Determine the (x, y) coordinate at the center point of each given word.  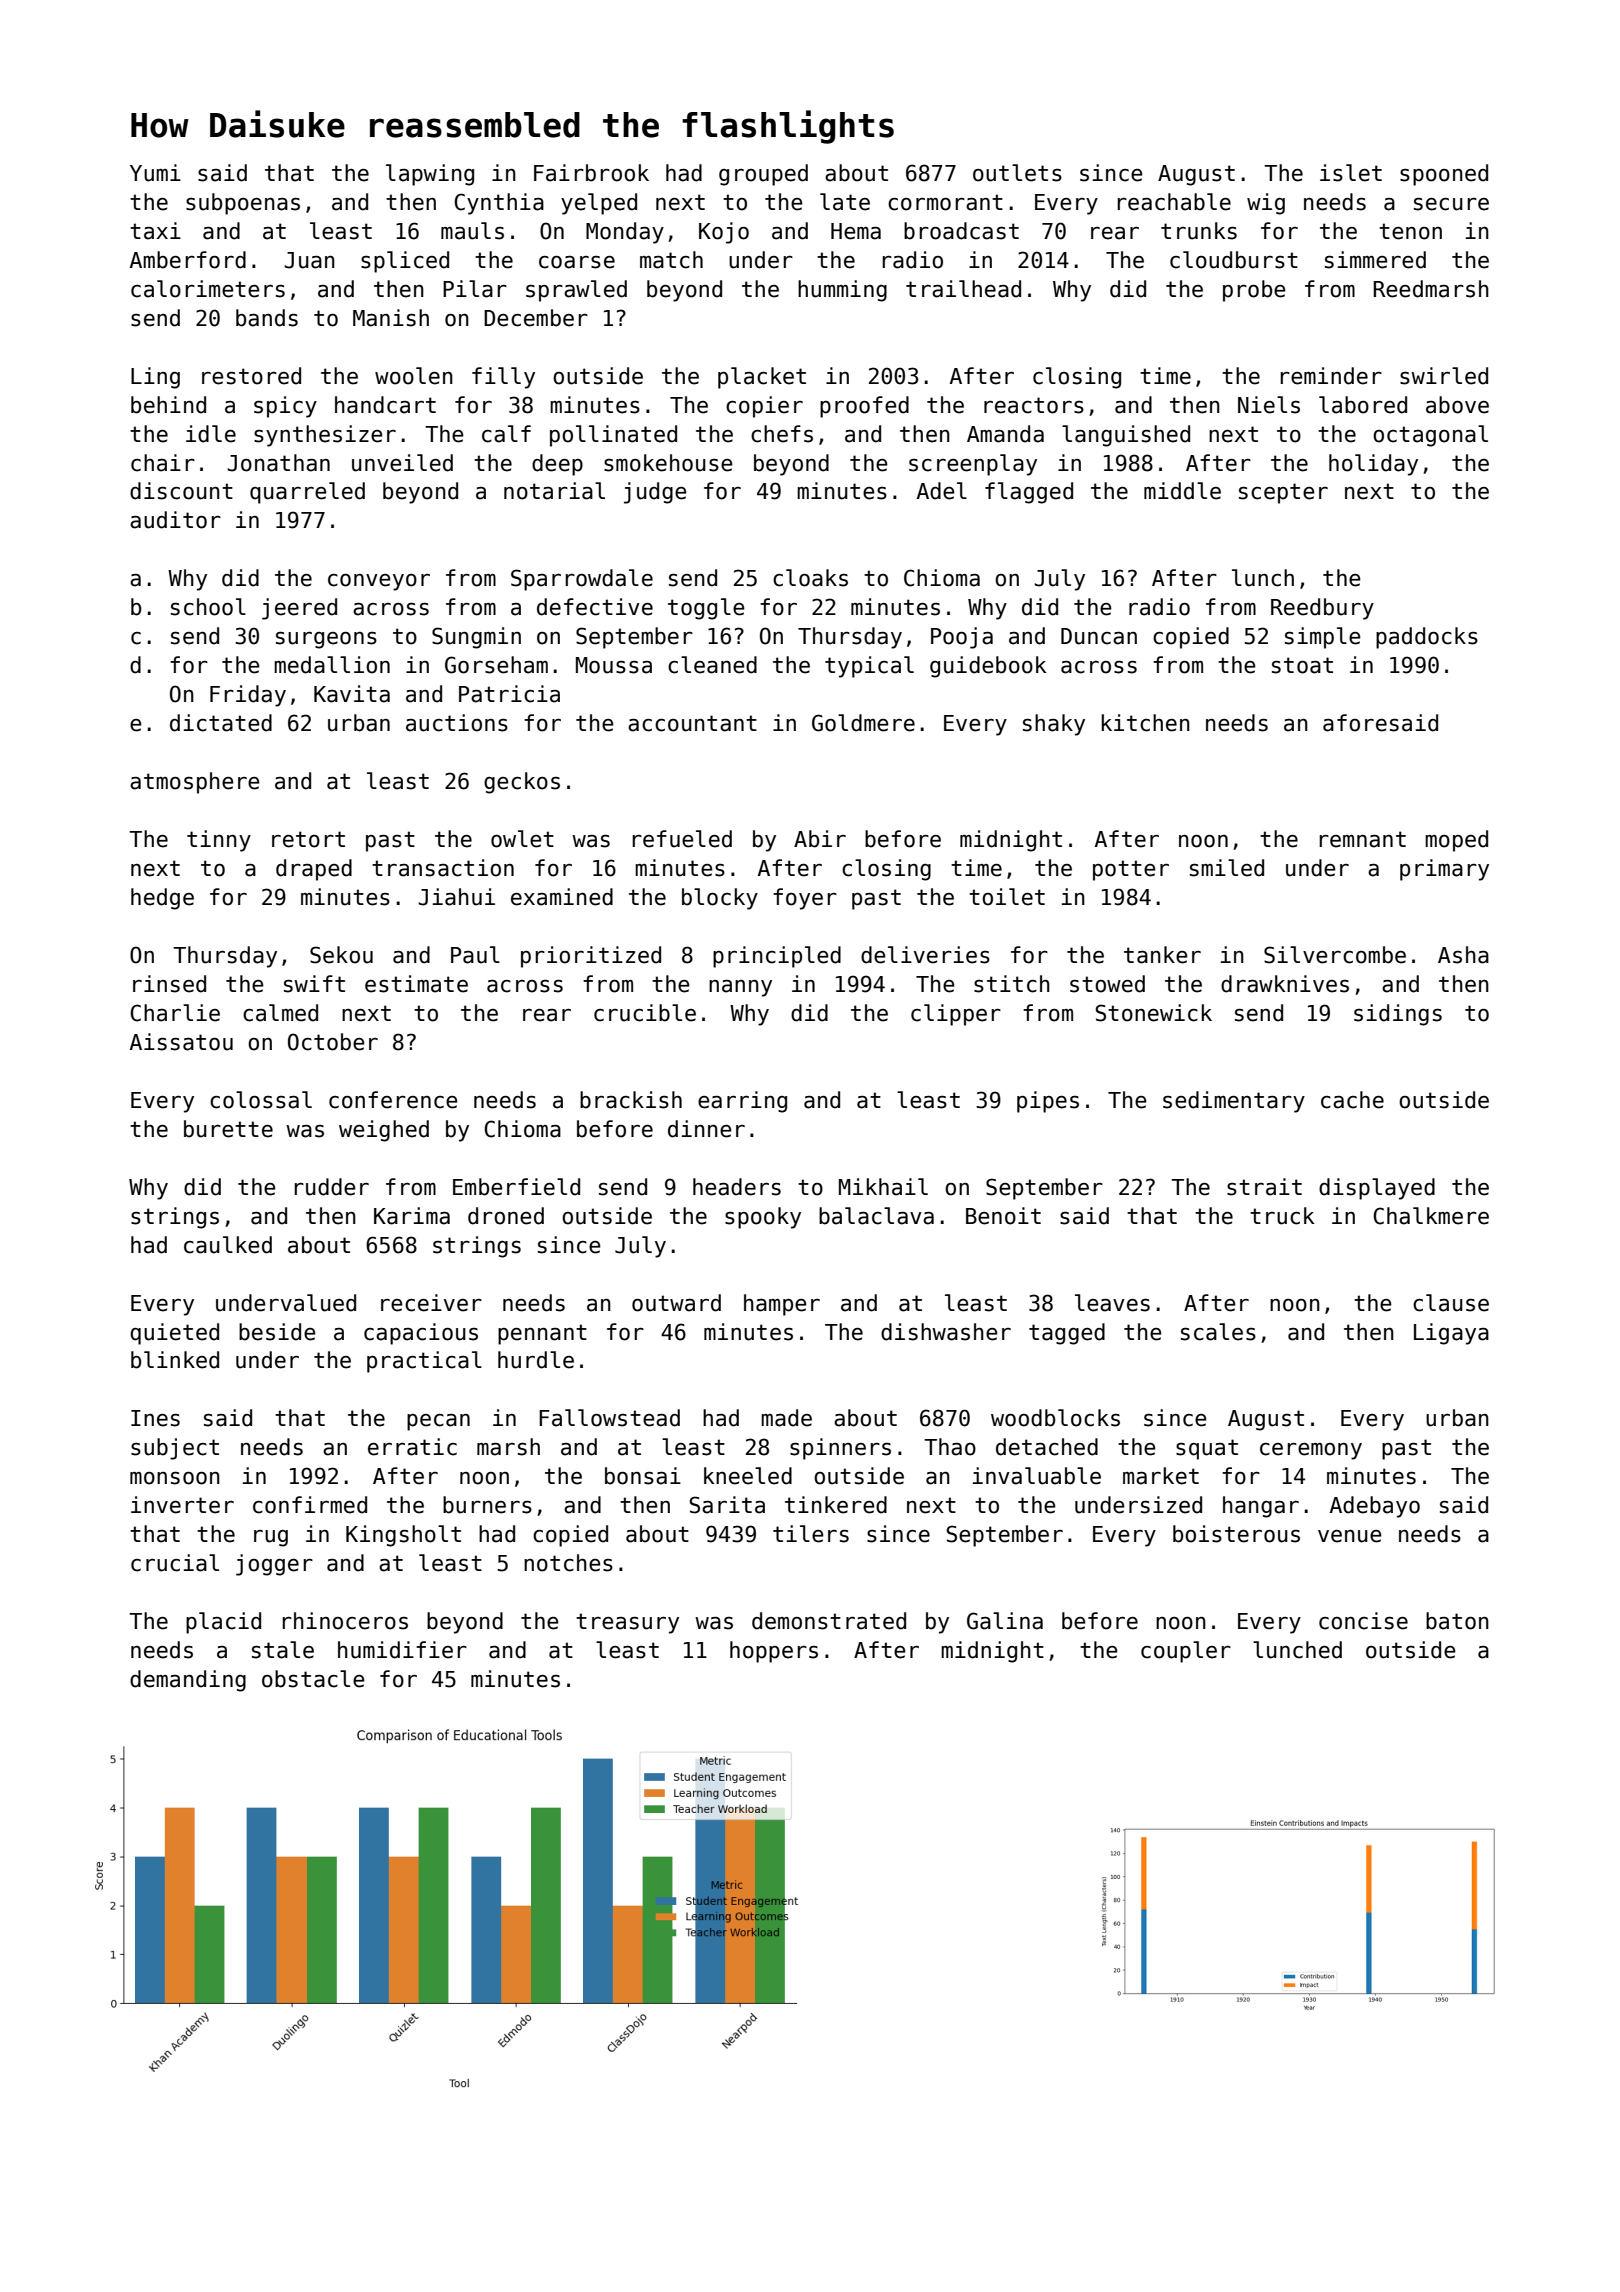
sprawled (576, 291)
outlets (1017, 173)
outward (676, 1303)
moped (1456, 841)
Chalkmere (1431, 1216)
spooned (1444, 175)
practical (424, 1362)
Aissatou (181, 1042)
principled (777, 957)
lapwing (430, 175)
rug (271, 1538)
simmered (1375, 260)
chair (163, 463)
